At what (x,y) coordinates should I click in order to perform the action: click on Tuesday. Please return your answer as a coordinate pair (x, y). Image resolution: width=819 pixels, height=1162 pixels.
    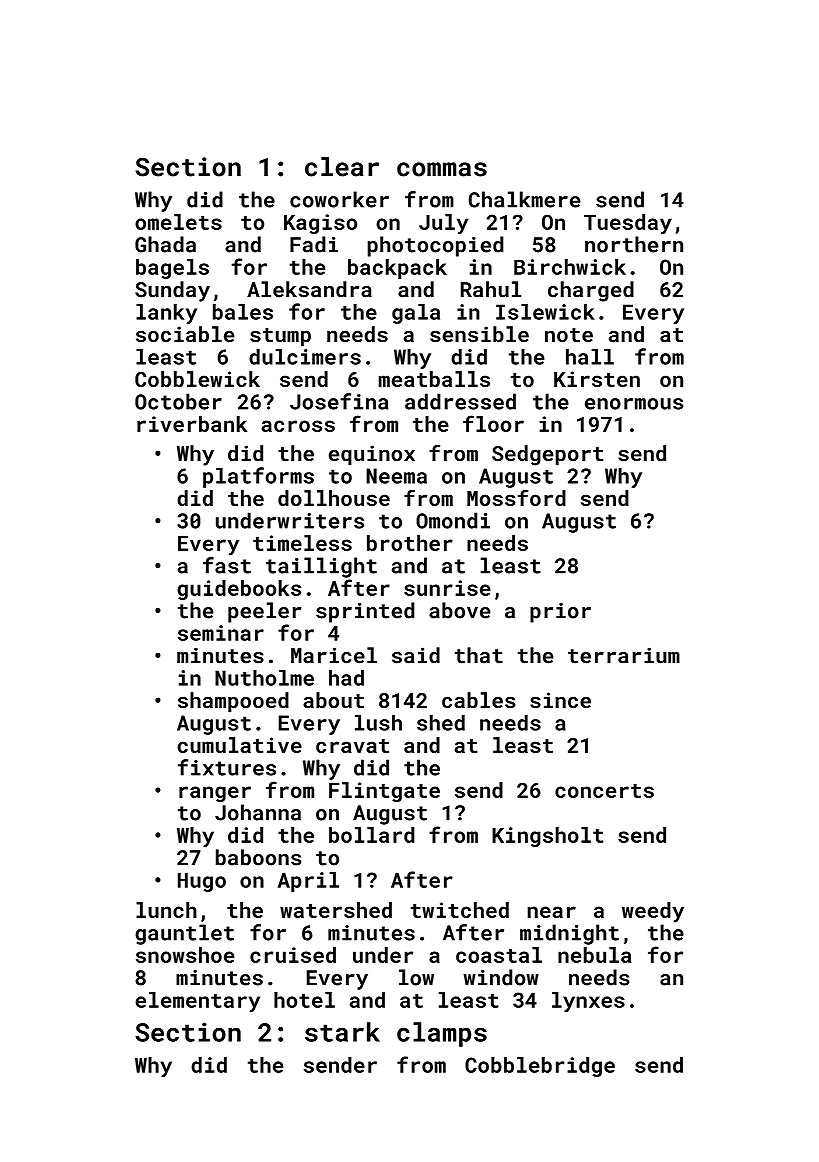
    Looking at the image, I should click on (628, 224).
